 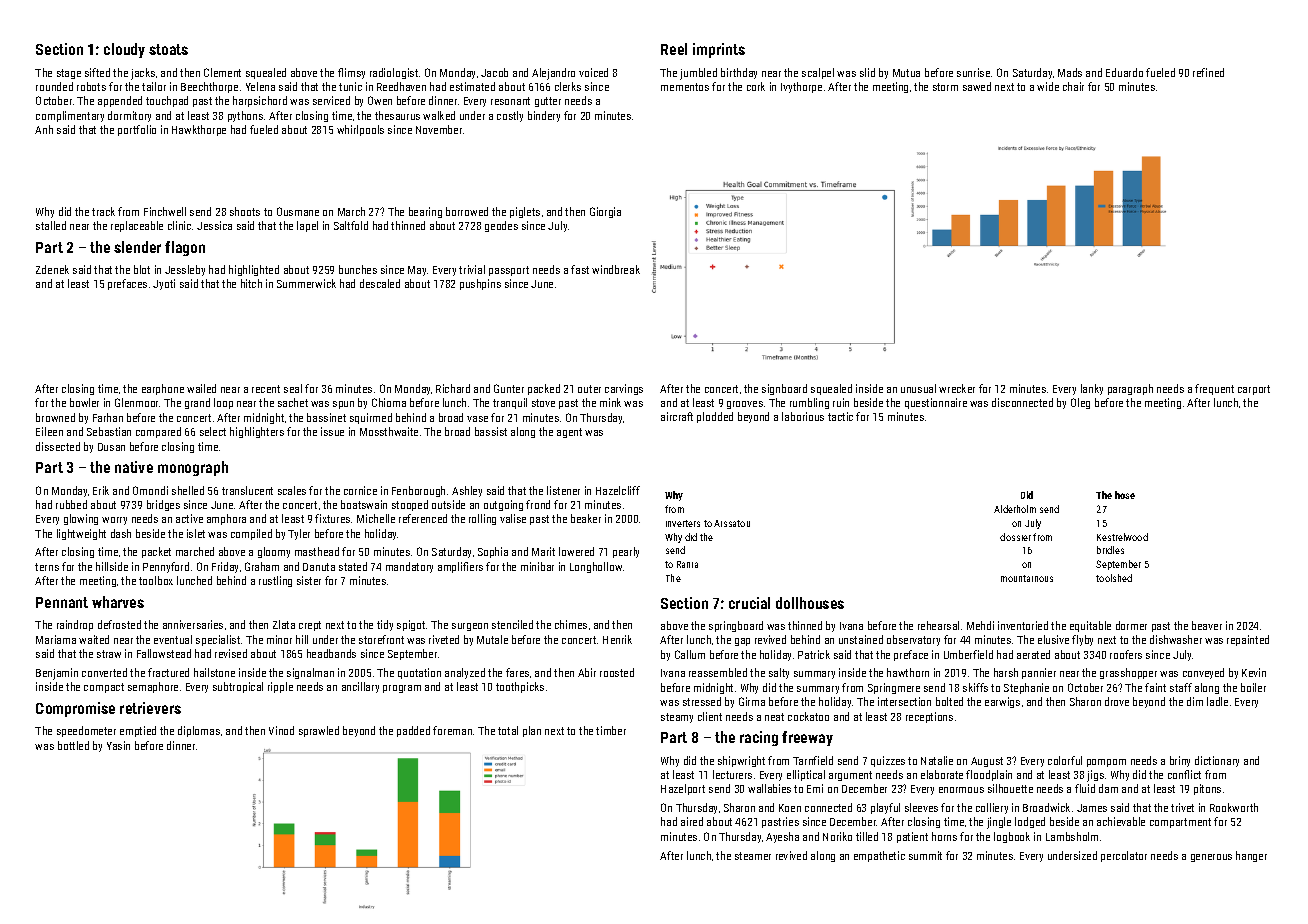 I want to click on compiled, so click(x=251, y=534).
